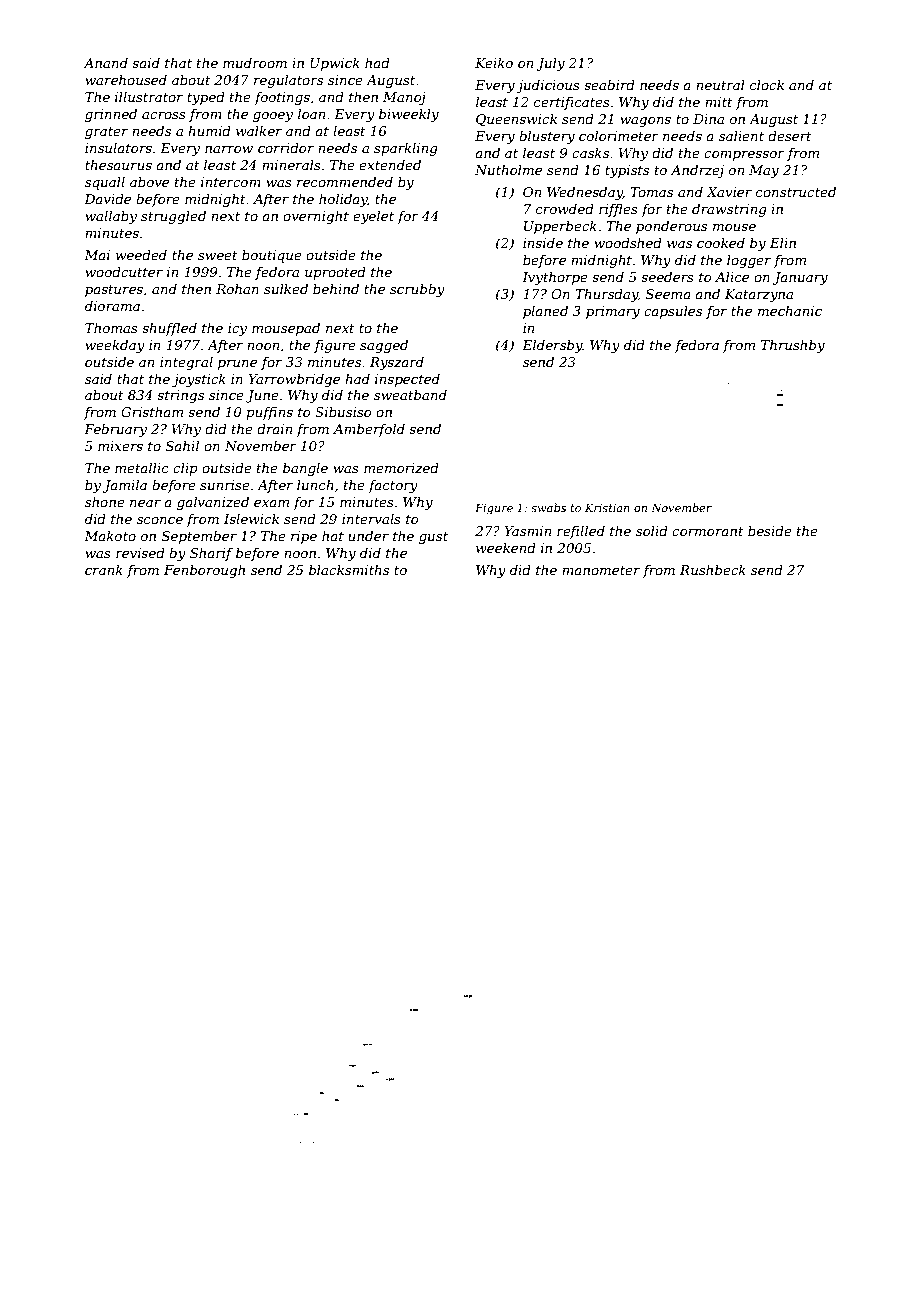 The width and height of the screenshot is (924, 1314). What do you see at coordinates (770, 531) in the screenshot?
I see `beside` at bounding box center [770, 531].
